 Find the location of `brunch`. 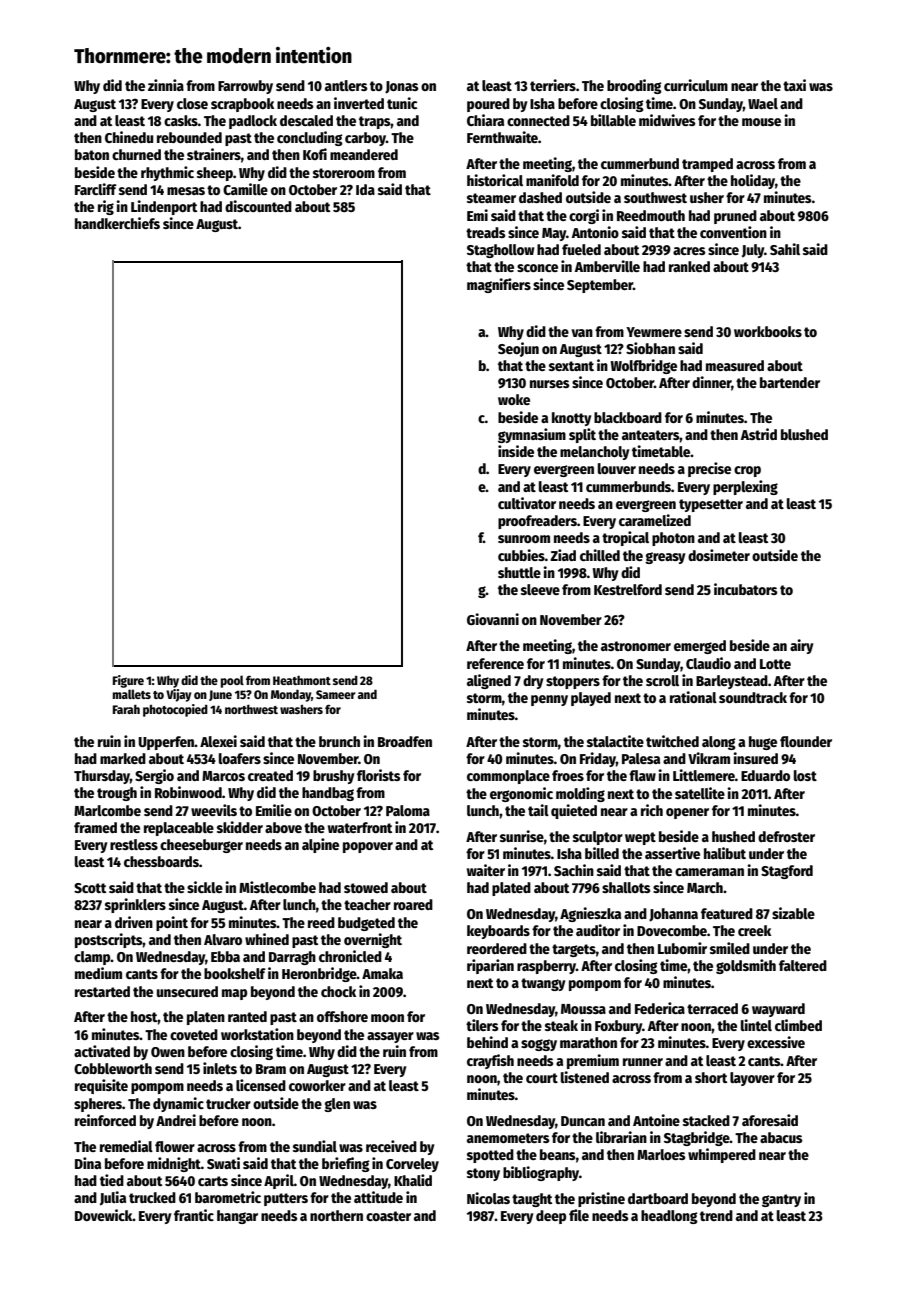

brunch is located at coordinates (339, 741).
